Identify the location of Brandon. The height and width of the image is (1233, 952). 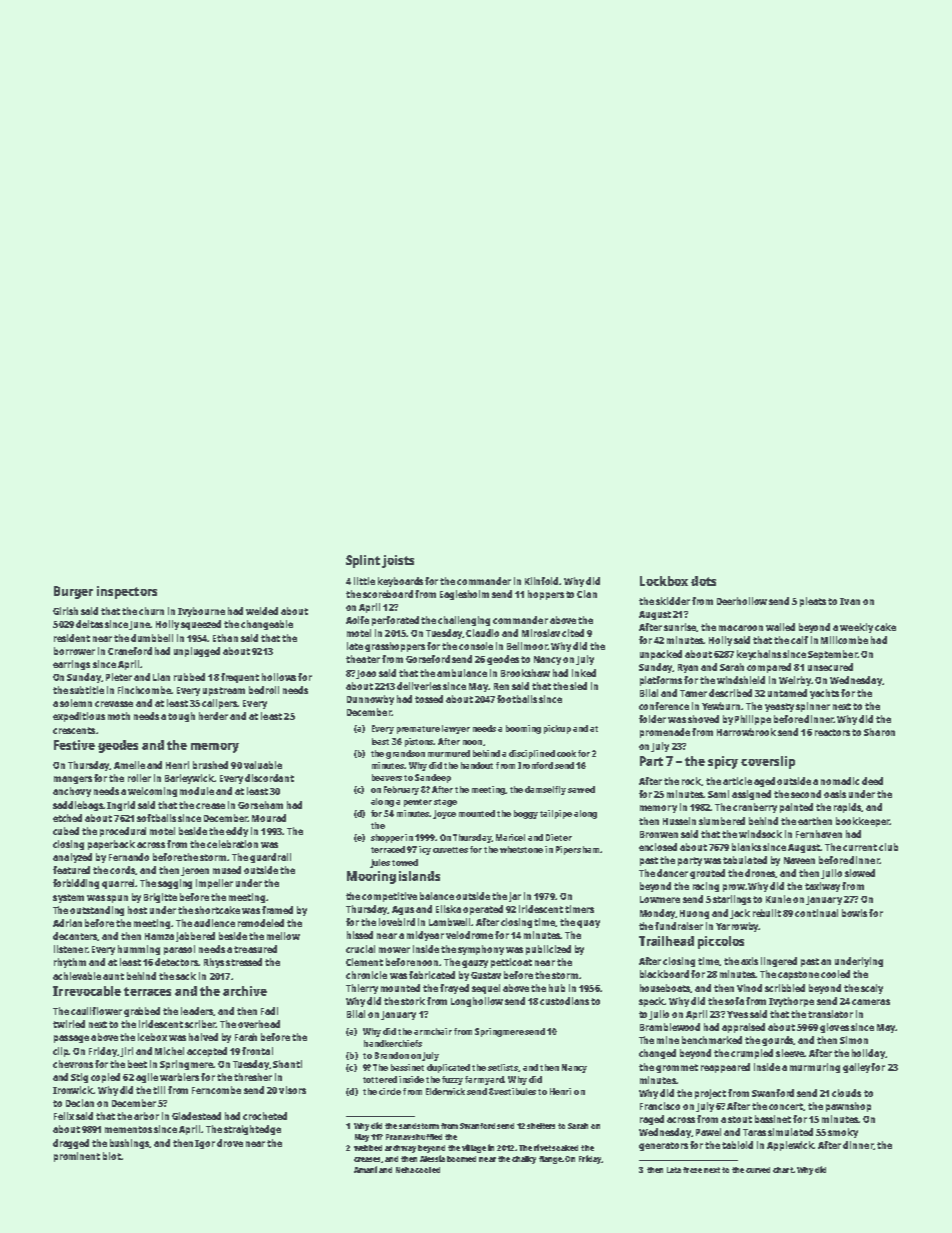
(392, 1055).
